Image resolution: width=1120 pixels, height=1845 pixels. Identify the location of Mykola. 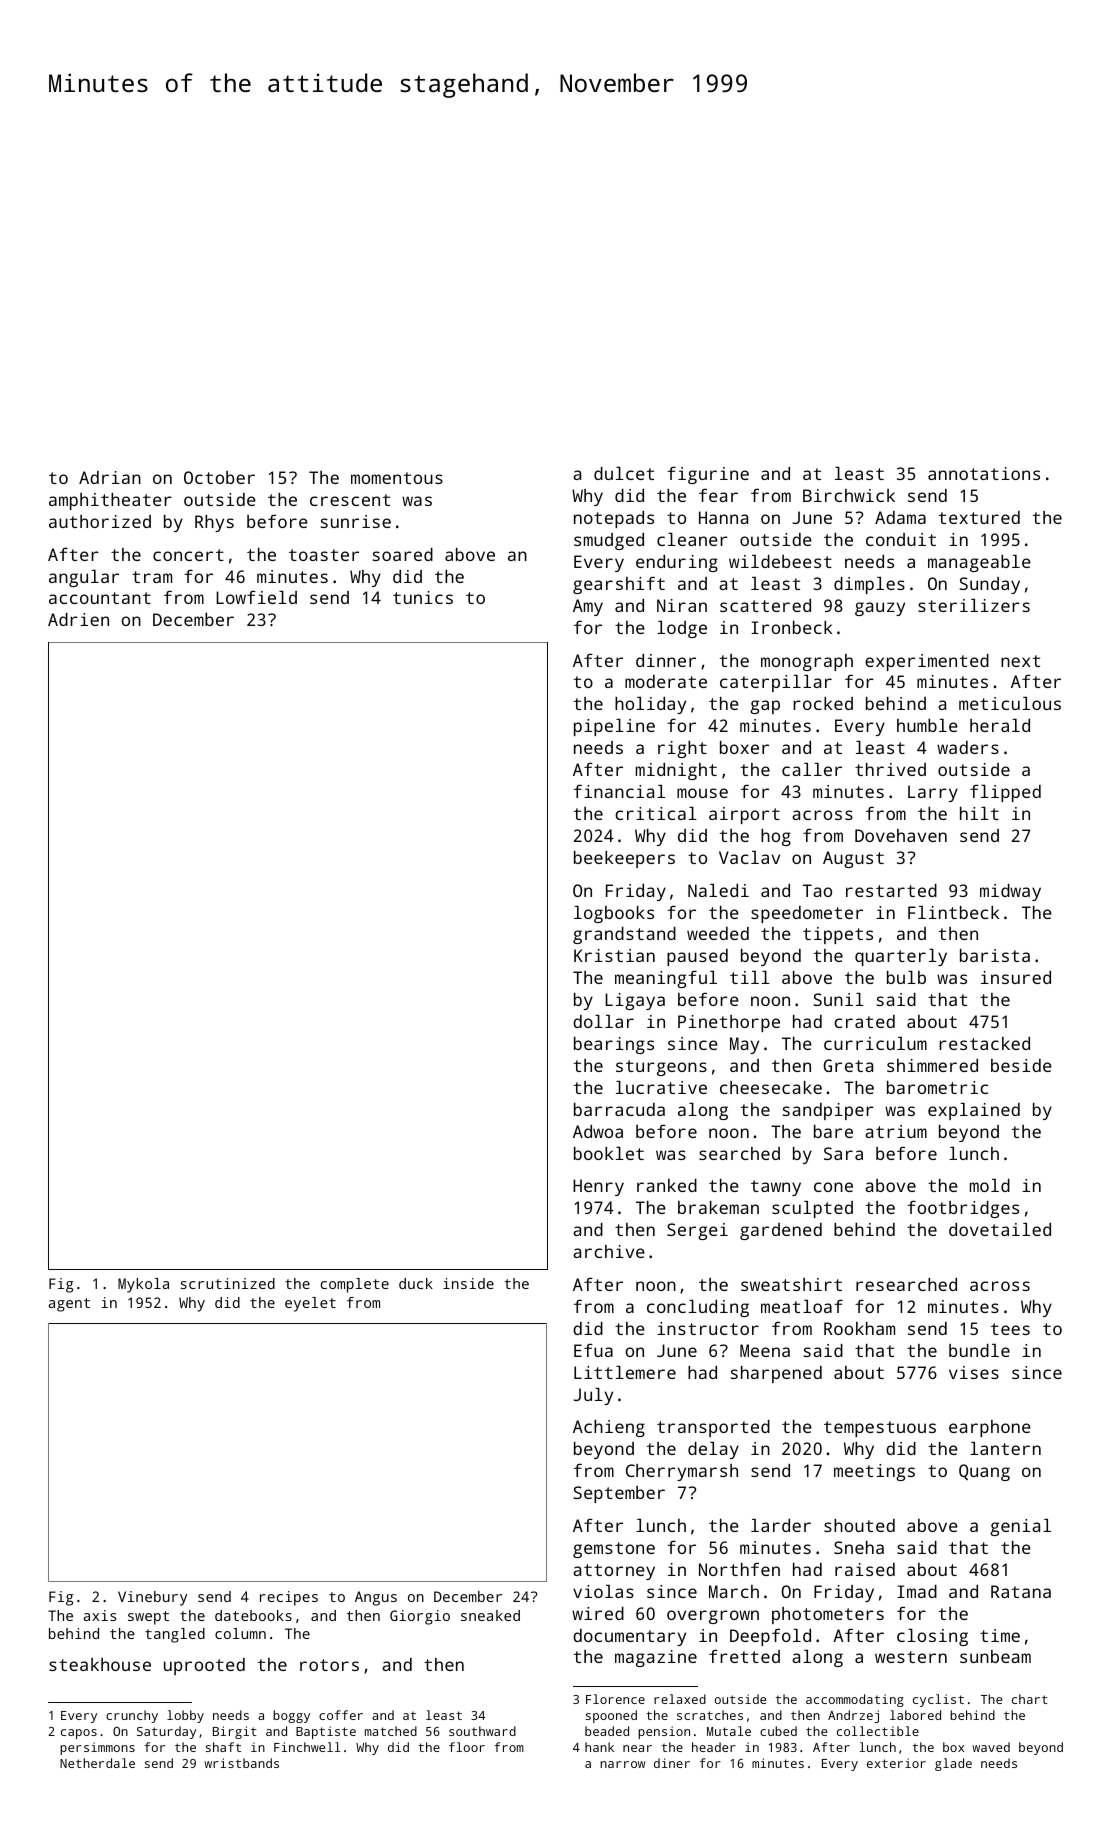
(143, 1285).
